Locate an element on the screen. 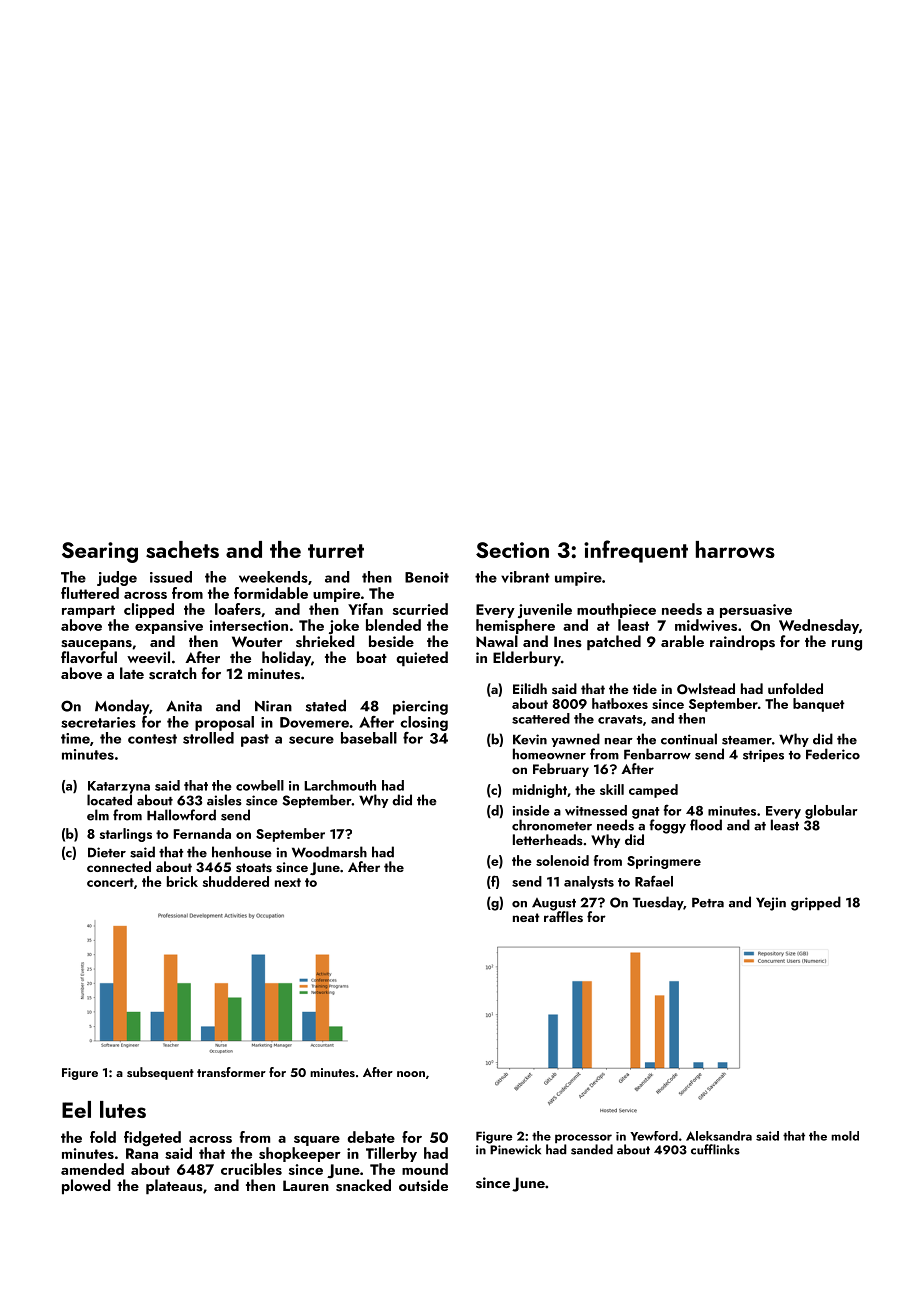 The height and width of the screenshot is (1308, 924). closing is located at coordinates (424, 723).
